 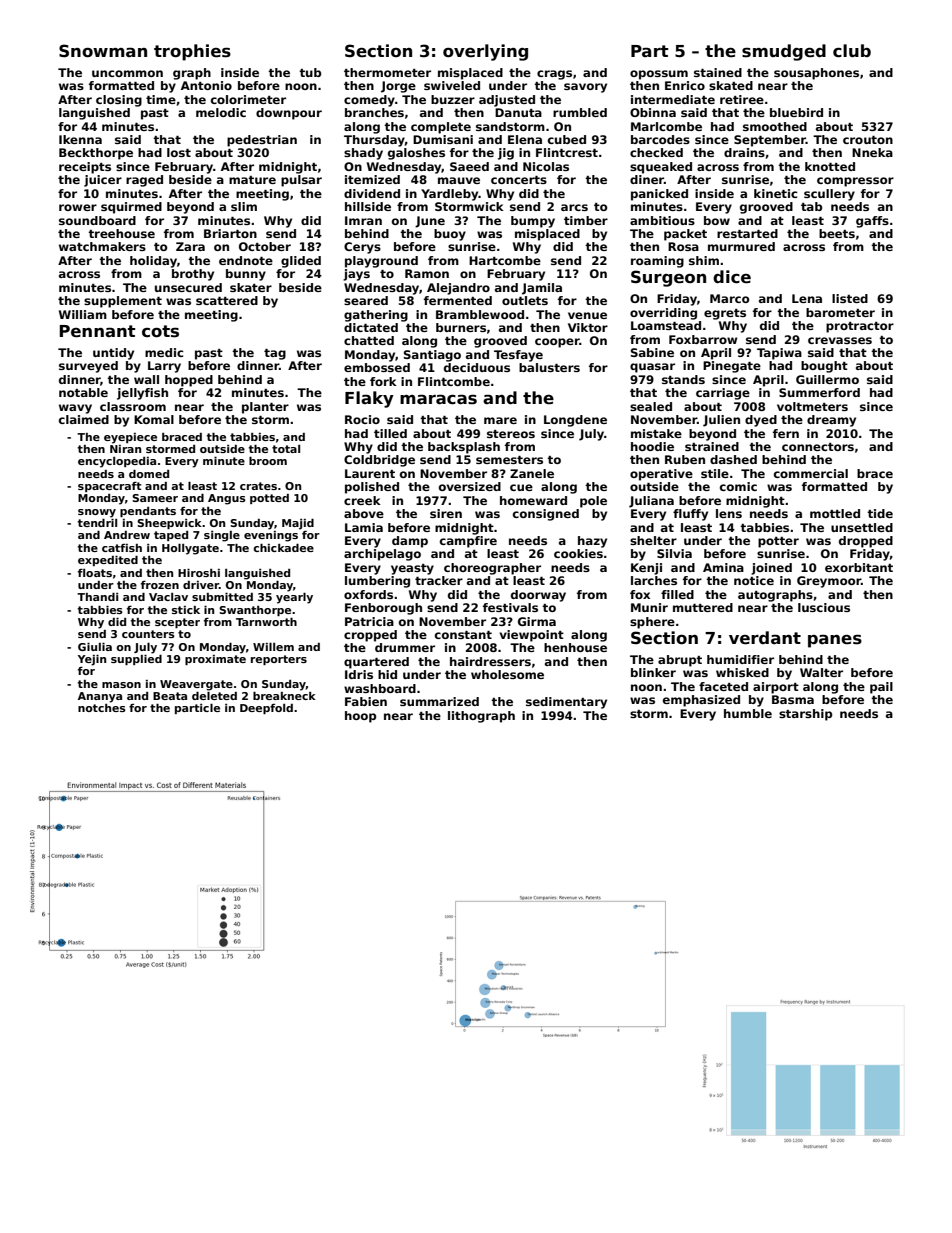 What do you see at coordinates (252, 180) in the screenshot?
I see `mature` at bounding box center [252, 180].
